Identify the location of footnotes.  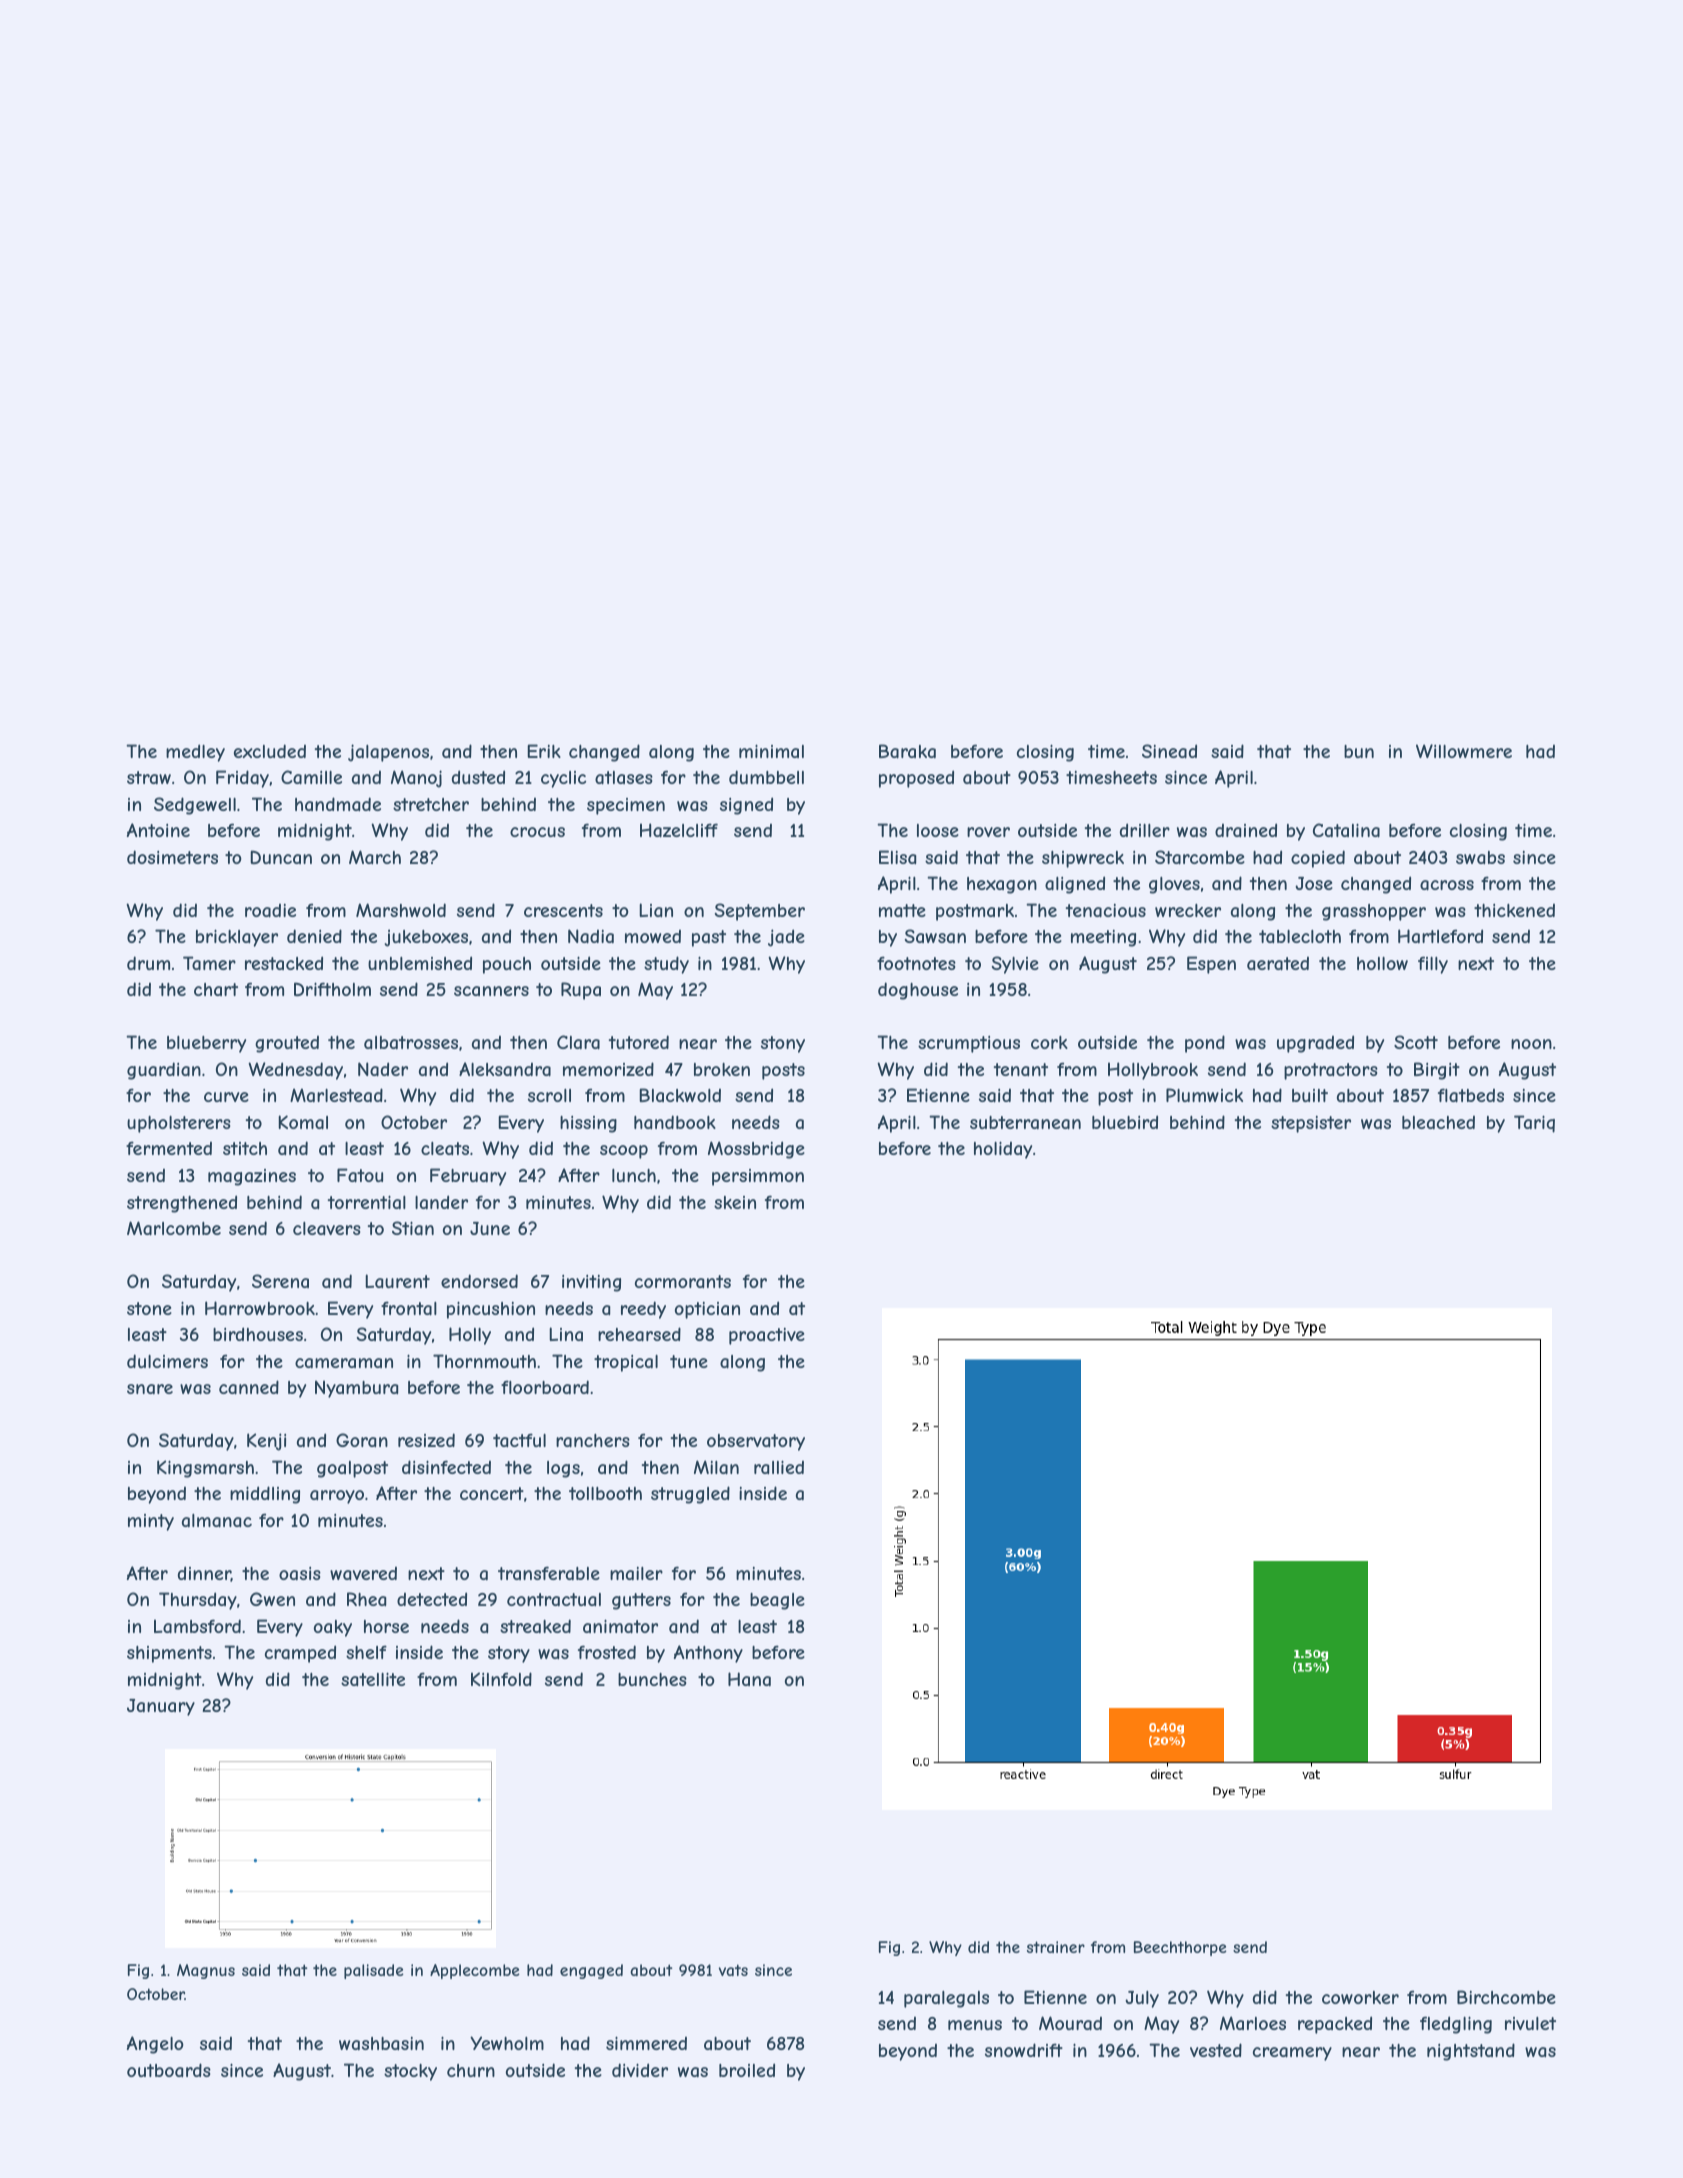
(916, 963).
